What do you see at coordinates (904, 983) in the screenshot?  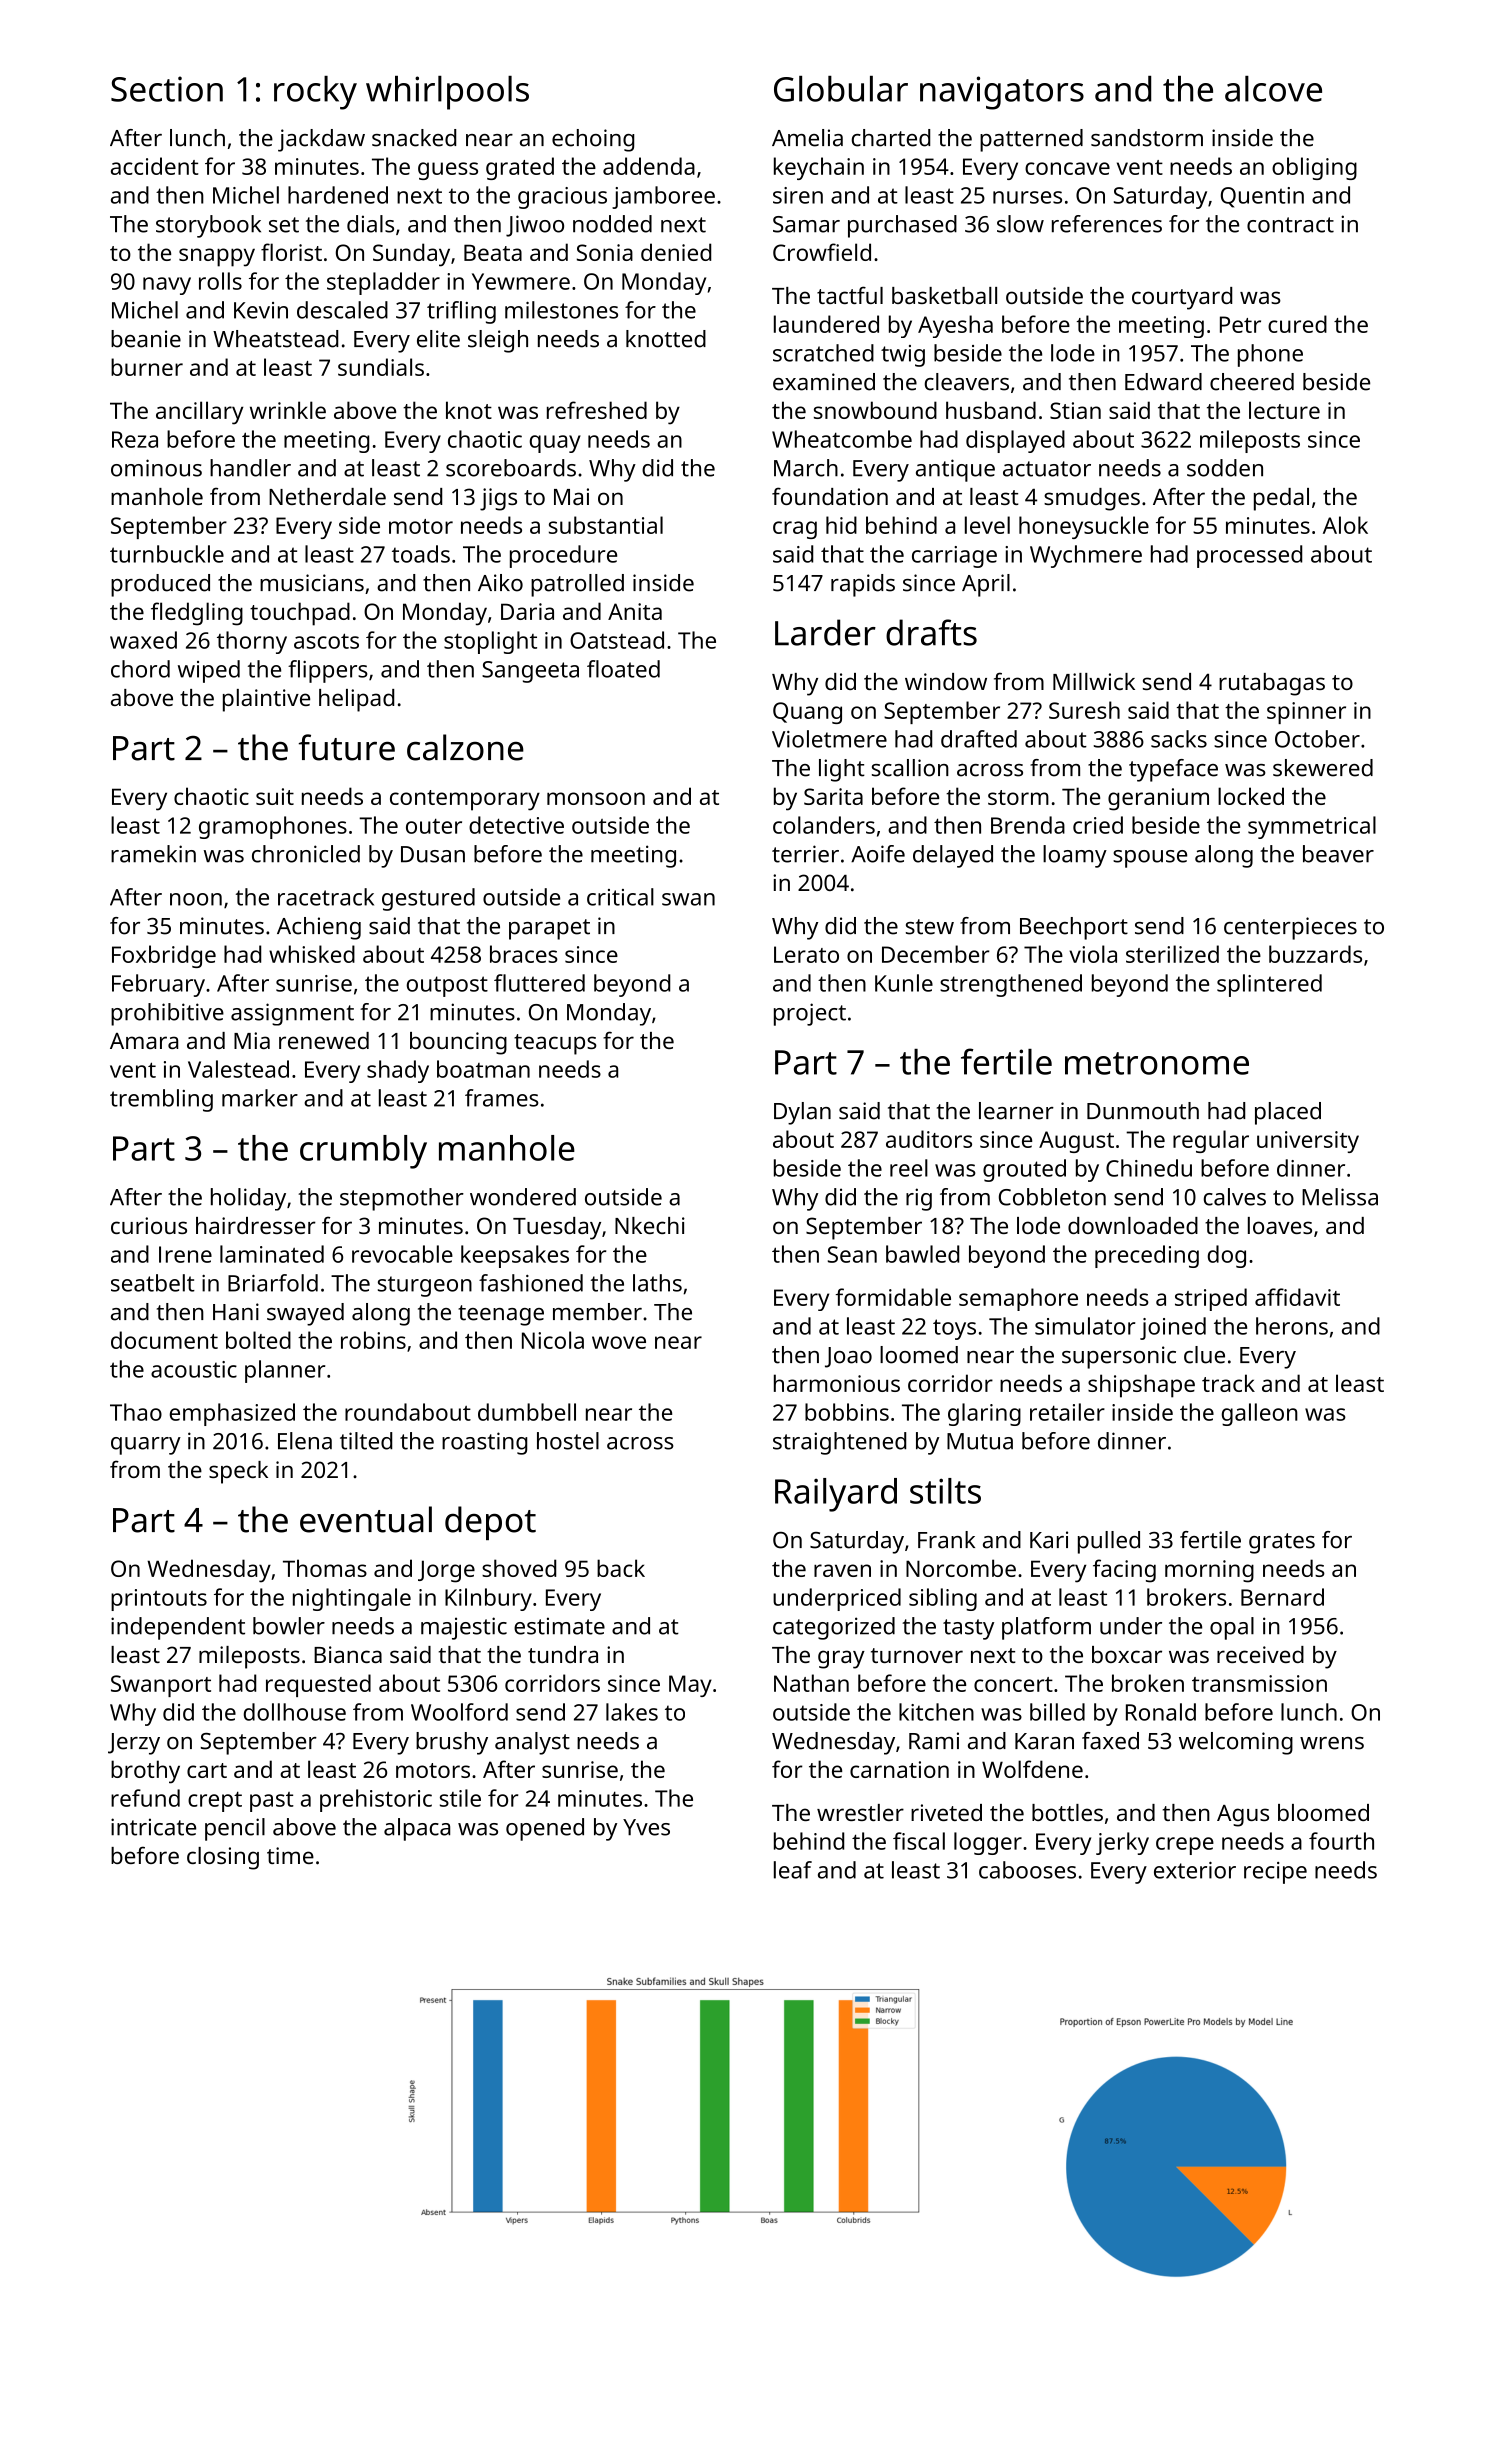 I see `Kunle` at bounding box center [904, 983].
